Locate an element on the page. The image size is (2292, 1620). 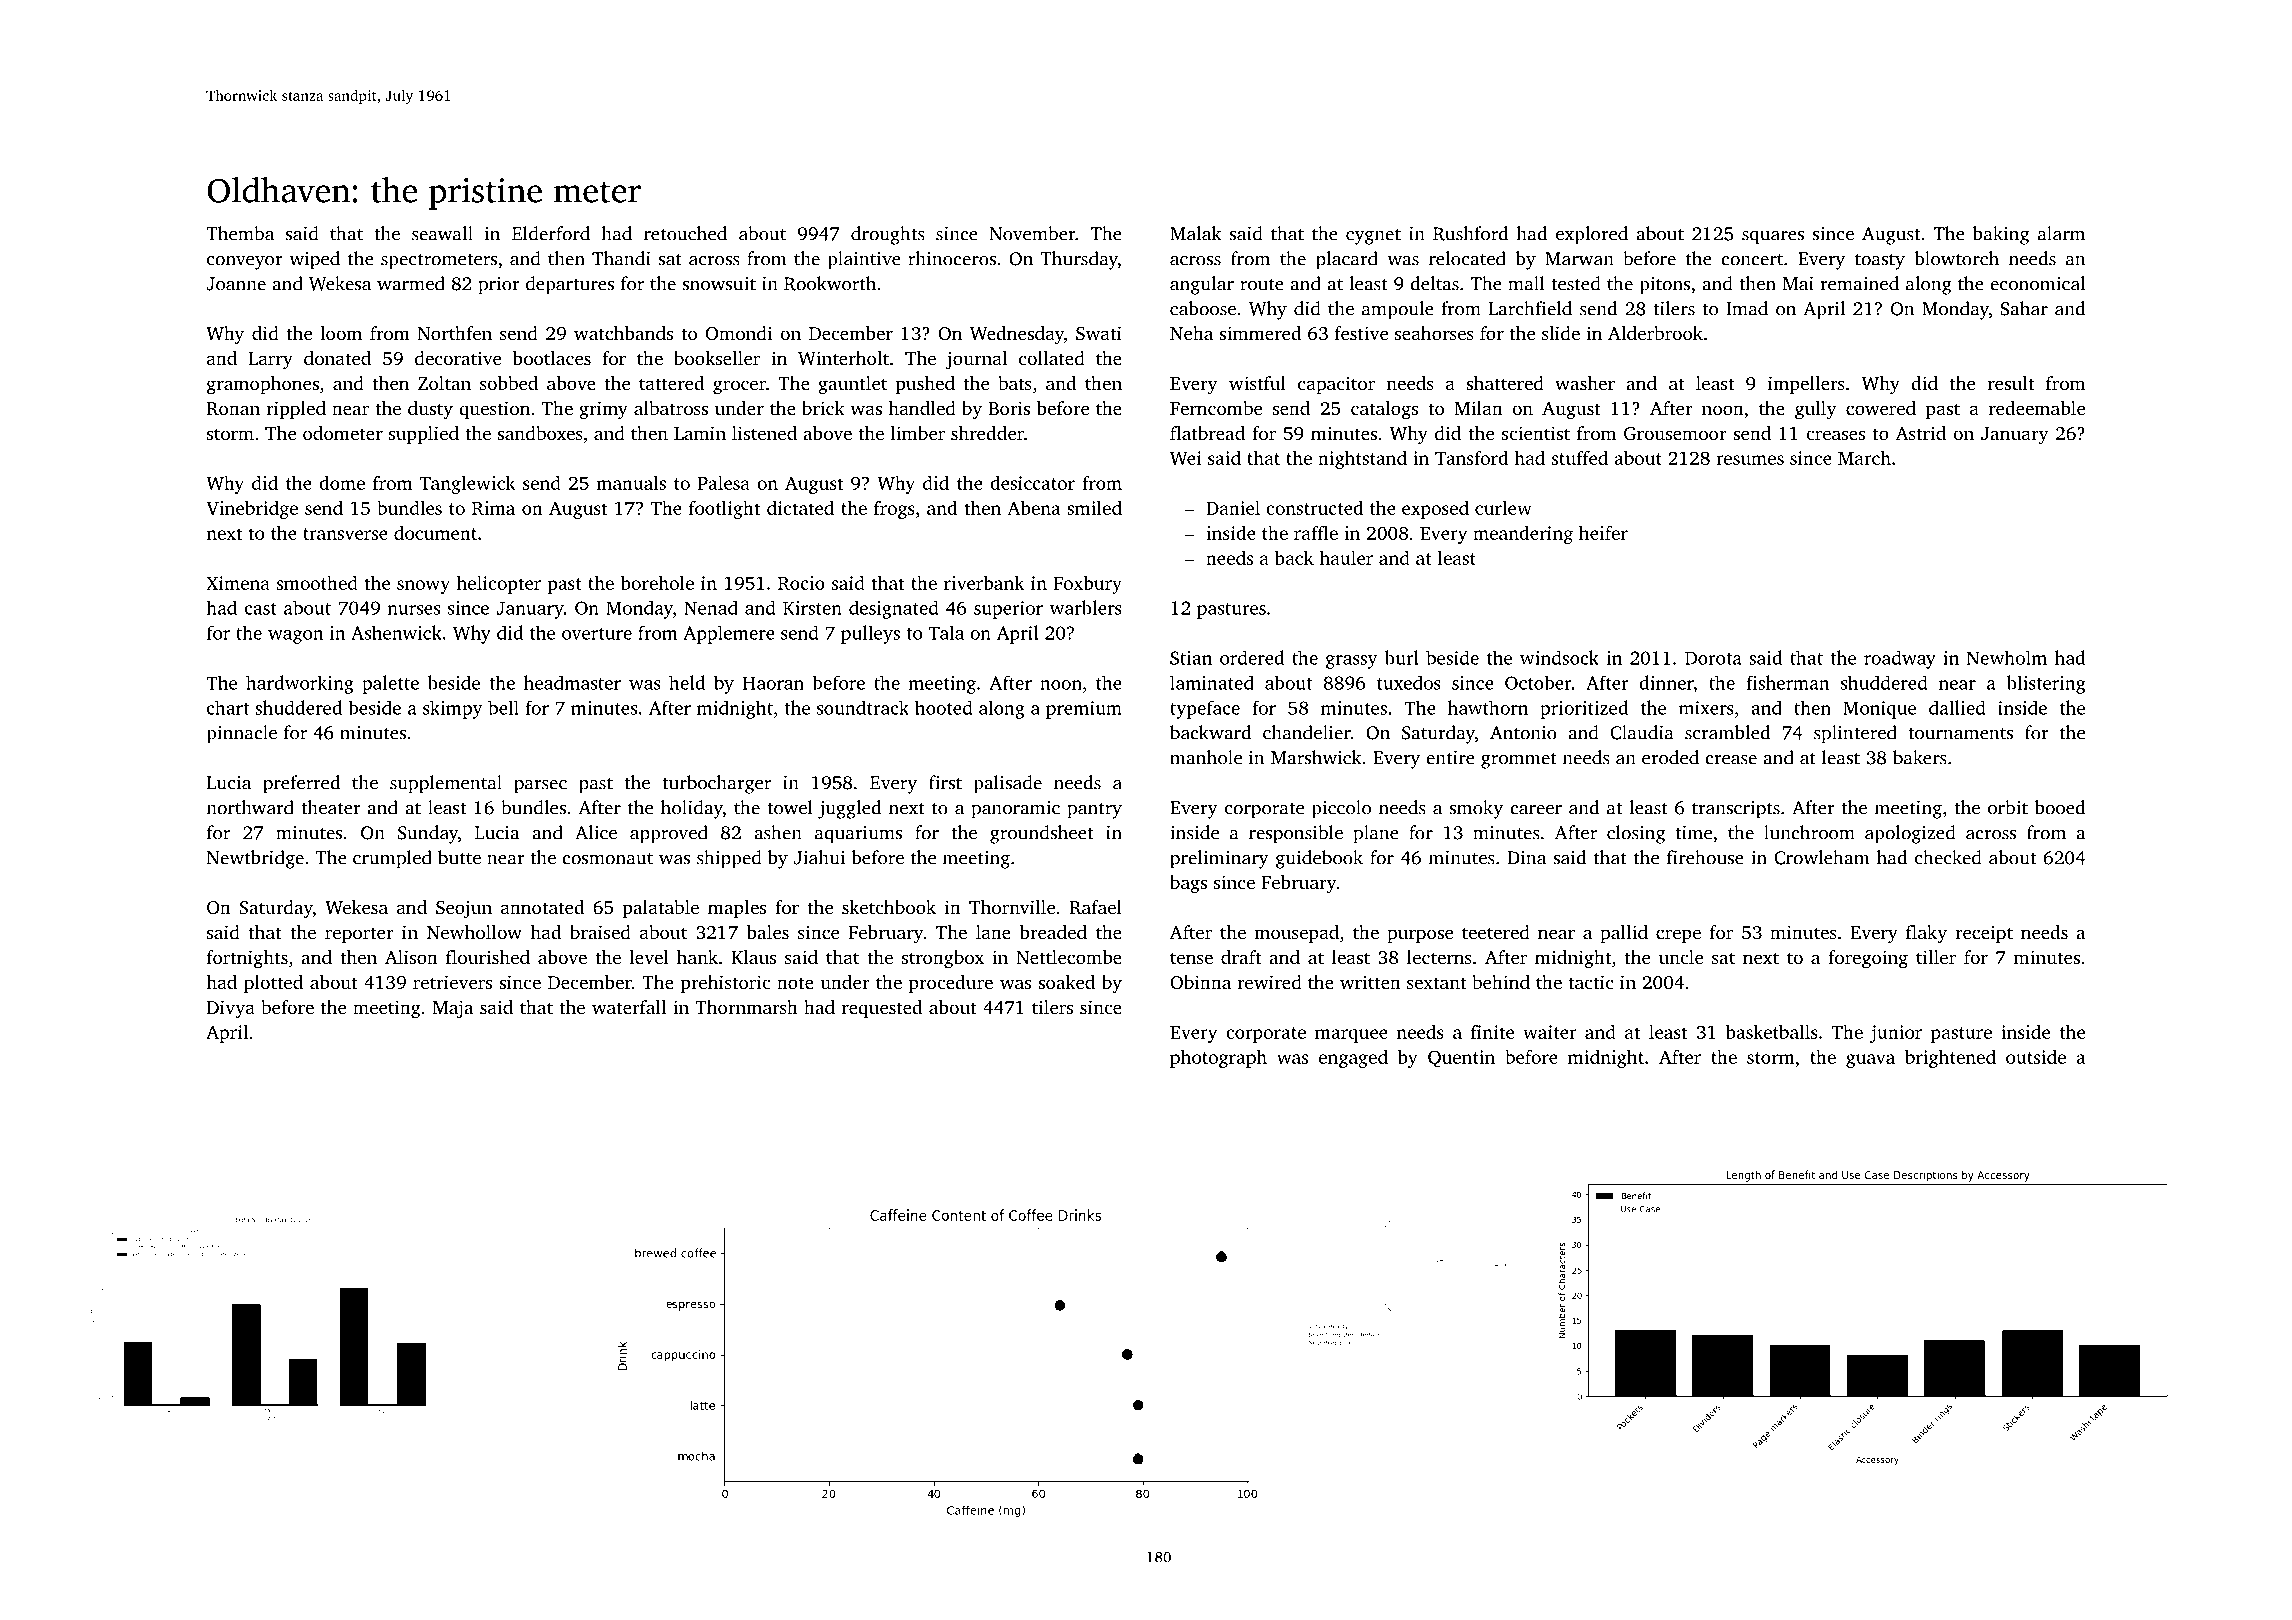
Ximena is located at coordinates (238, 583).
